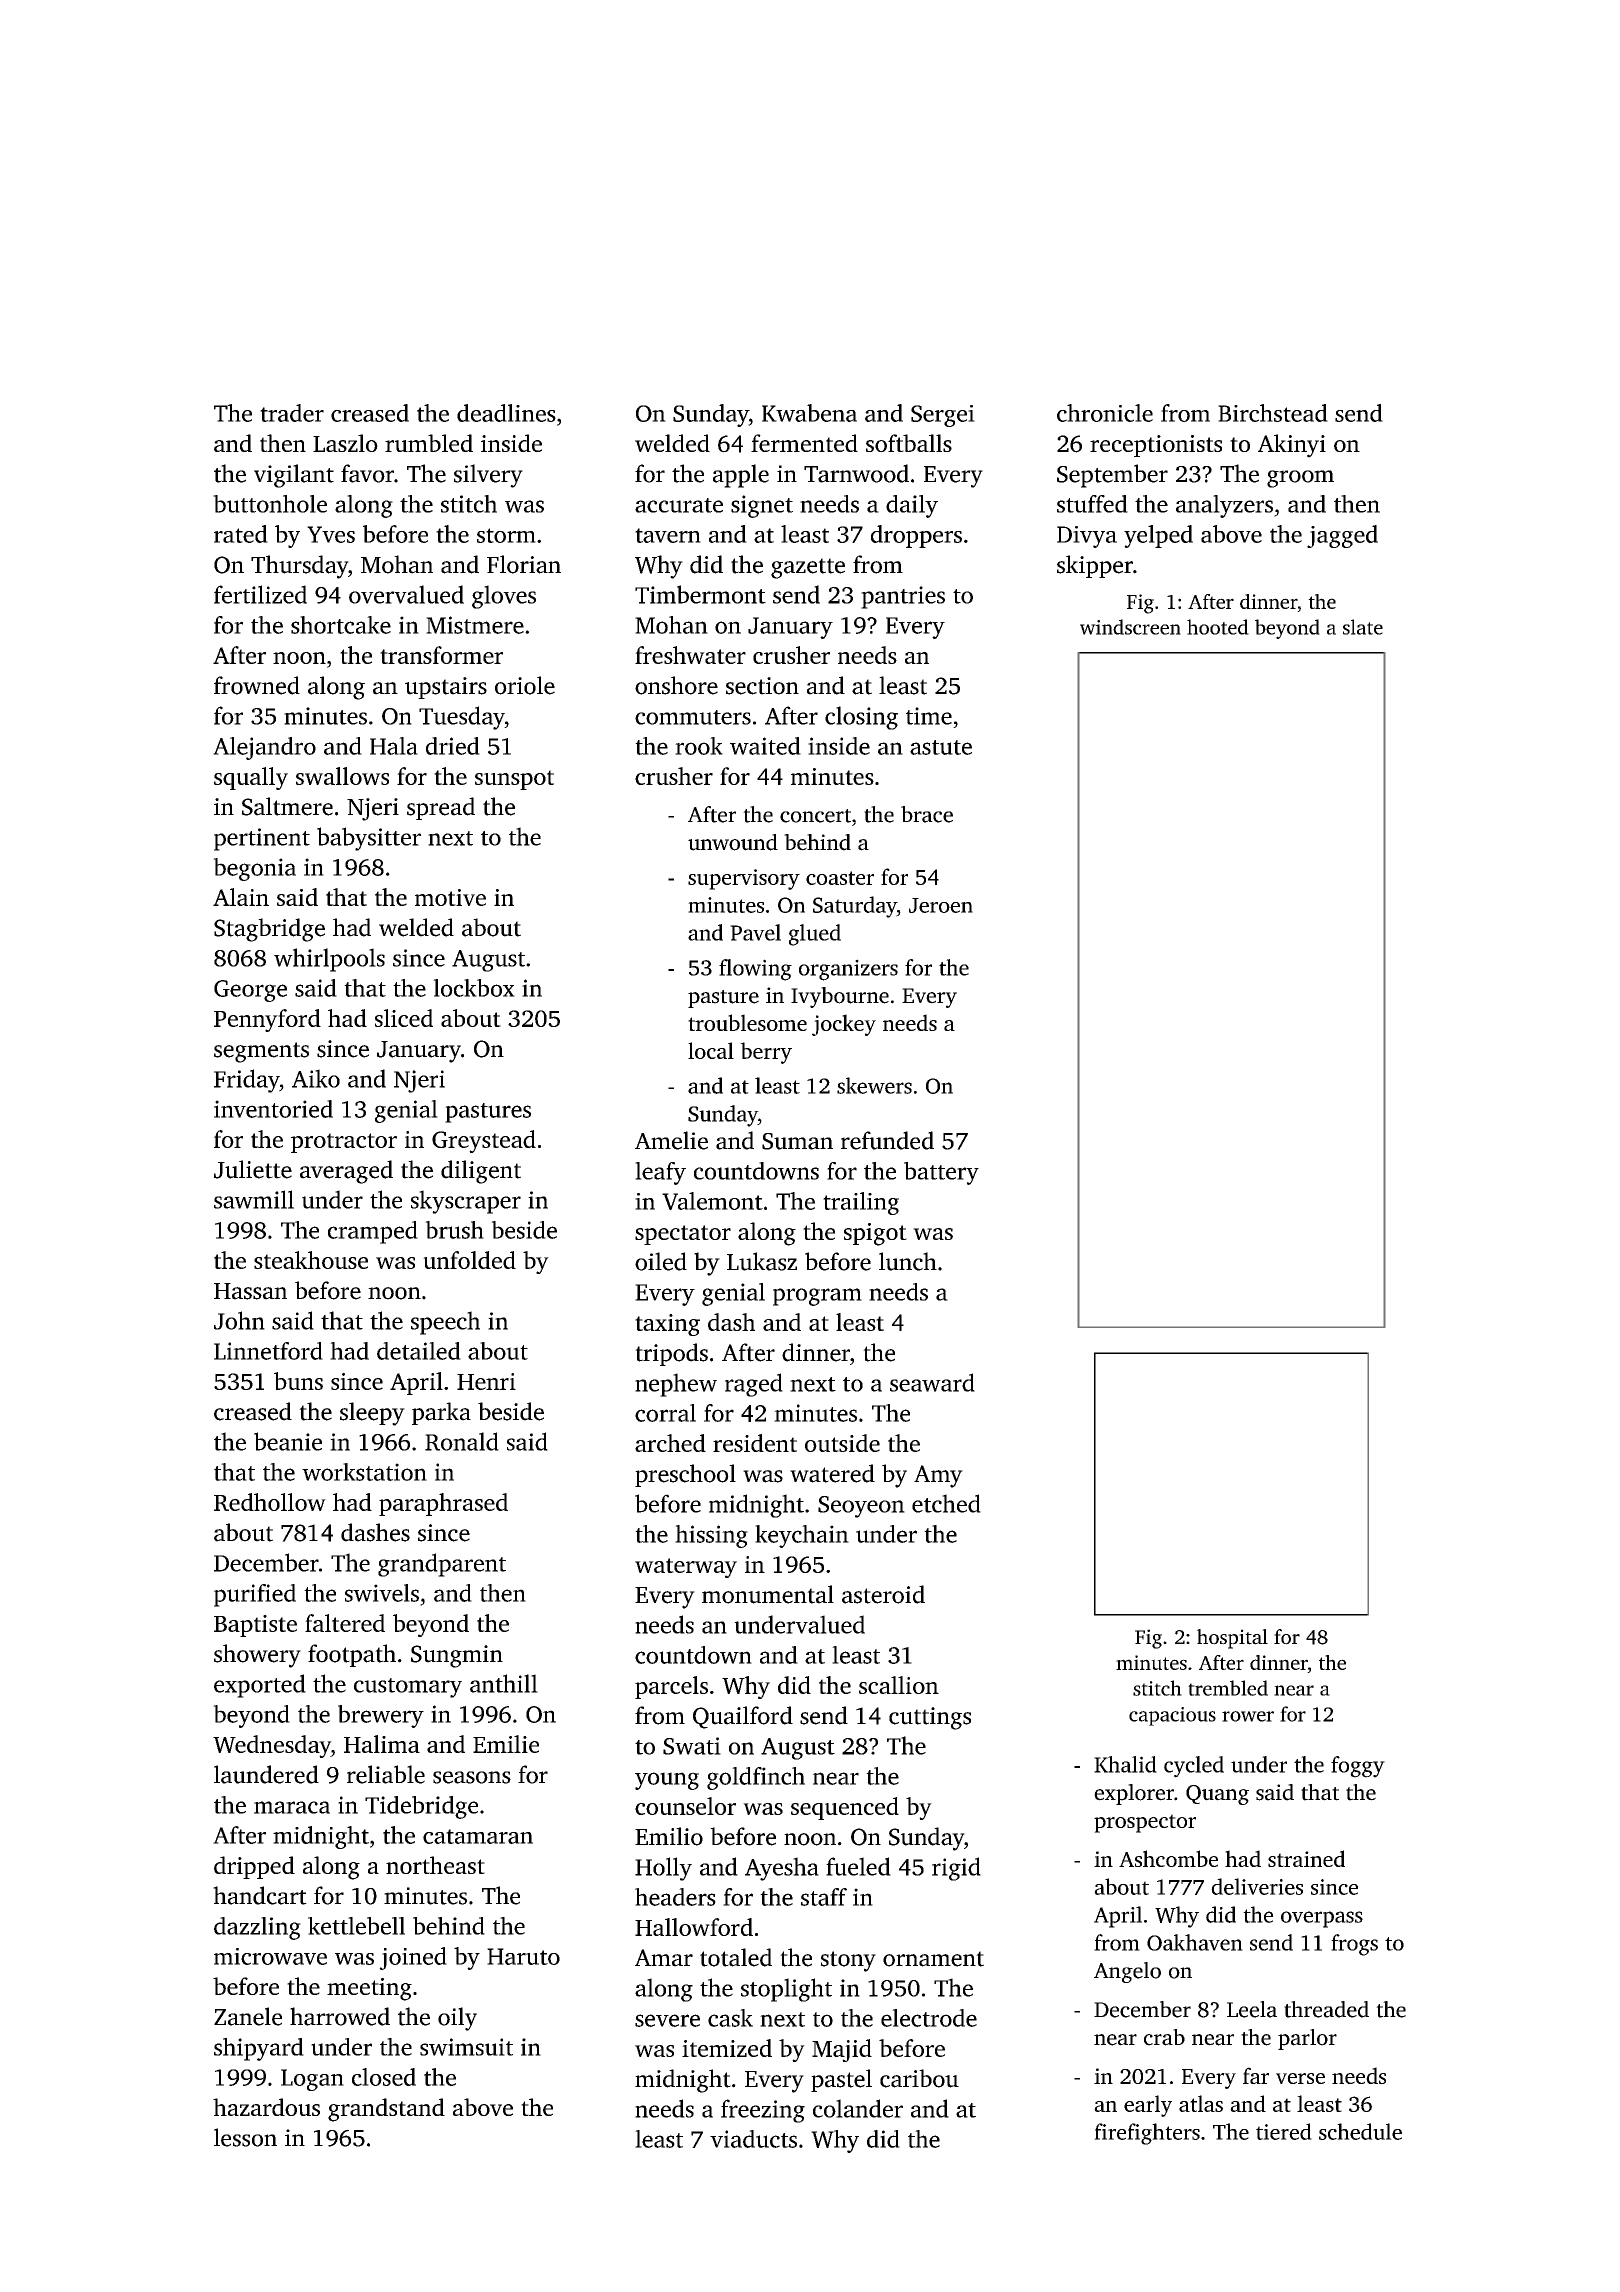 This document has width=1620, height=2292. I want to click on slate, so click(1363, 627).
